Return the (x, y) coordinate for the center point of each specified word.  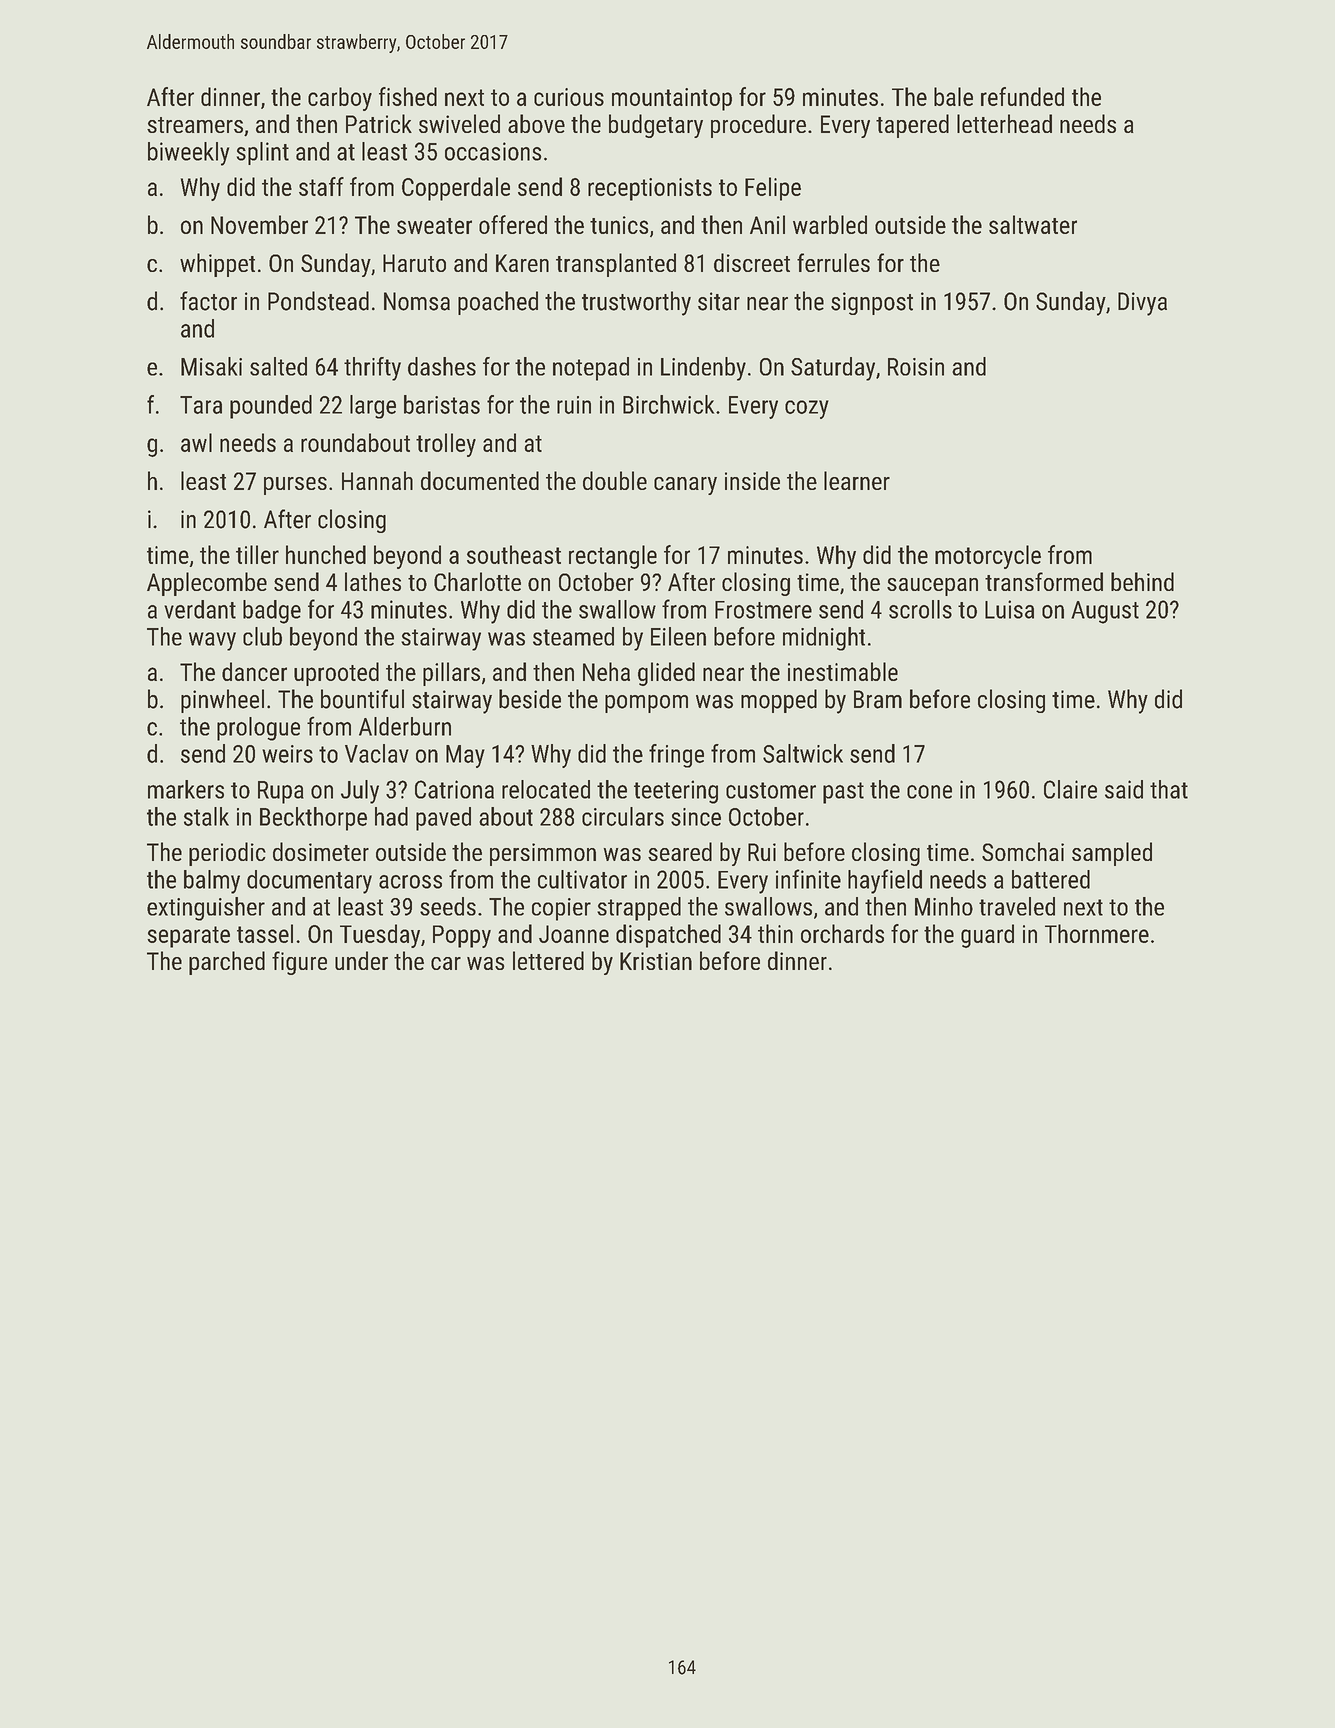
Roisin (916, 367)
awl (196, 442)
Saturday (833, 369)
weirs (287, 754)
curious (569, 97)
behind (1142, 581)
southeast (514, 554)
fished (408, 96)
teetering (676, 792)
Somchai (1023, 851)
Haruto (414, 263)
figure (299, 963)
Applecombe (207, 584)
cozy (807, 409)
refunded (1022, 96)
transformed (1044, 581)
